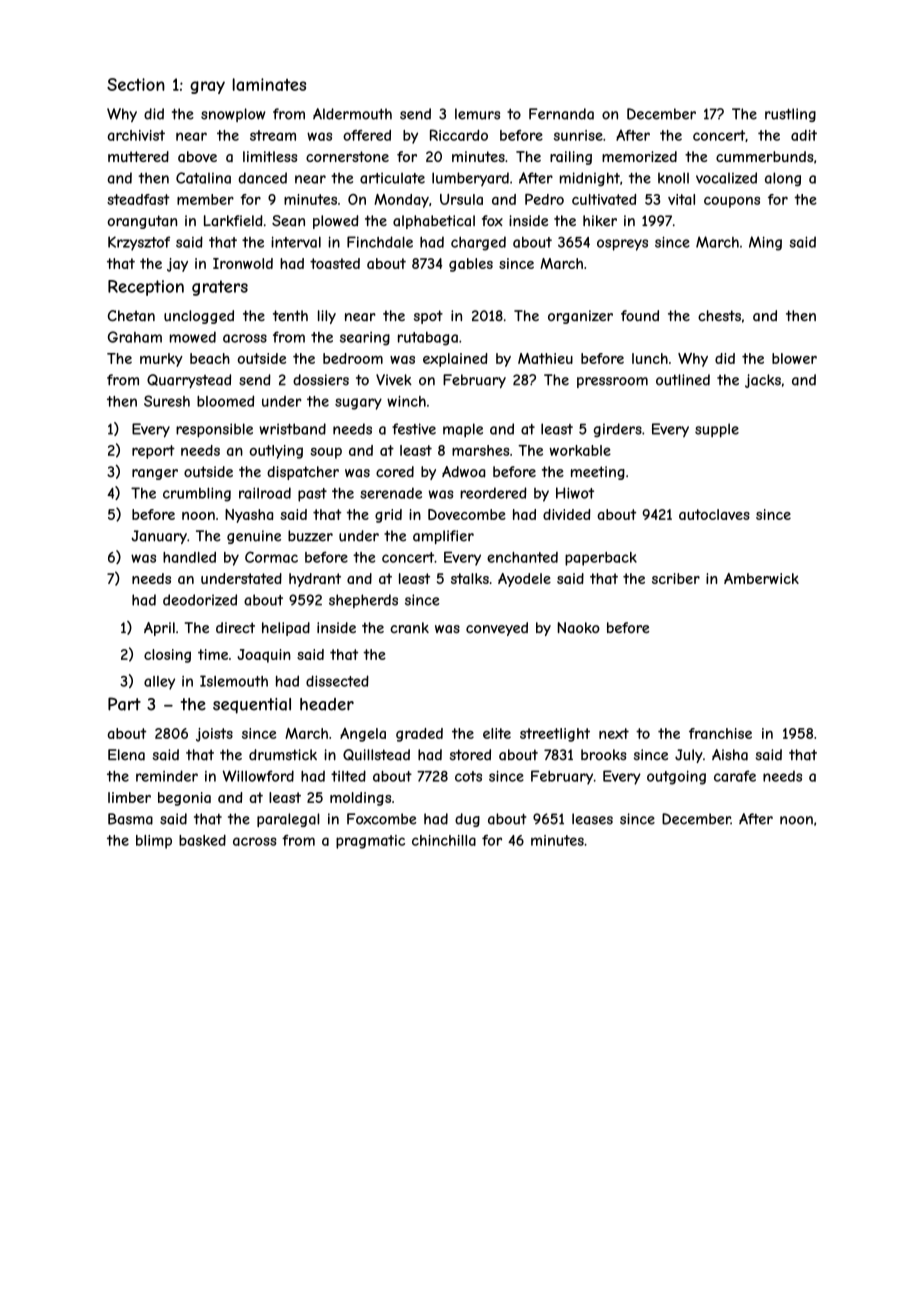  What do you see at coordinates (159, 683) in the screenshot?
I see `alley` at bounding box center [159, 683].
